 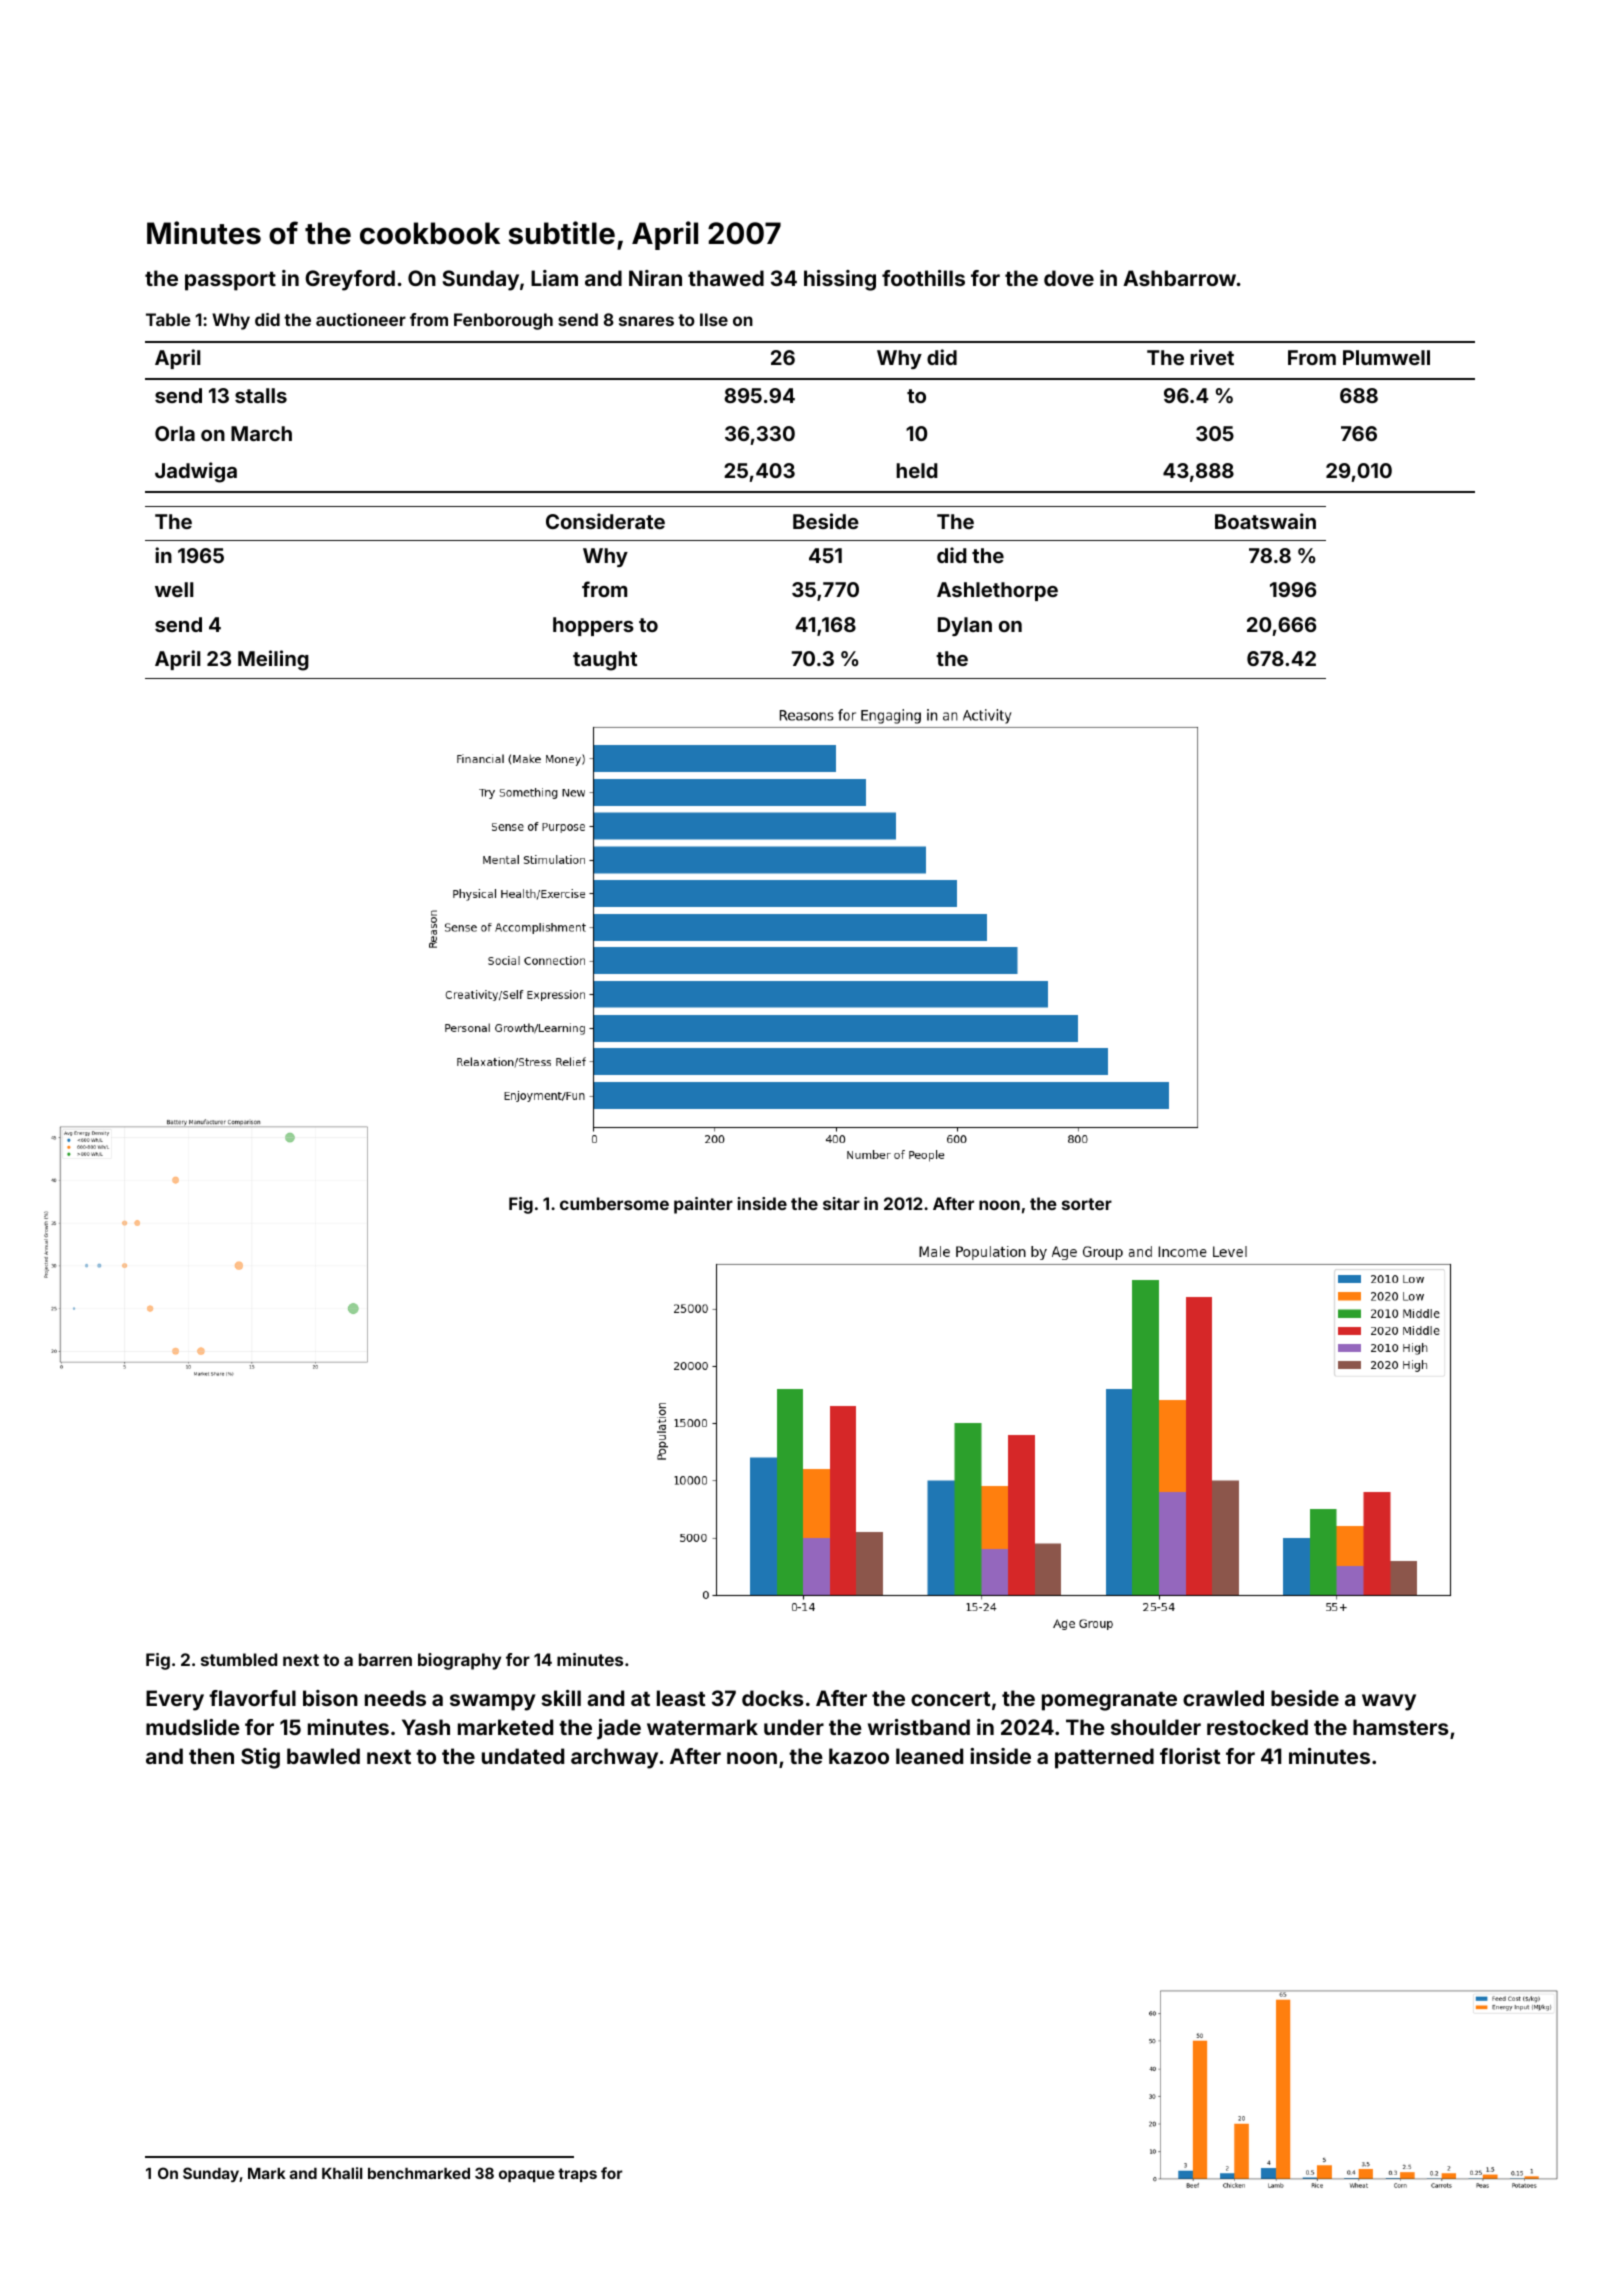 I want to click on swampy, so click(x=493, y=1702).
